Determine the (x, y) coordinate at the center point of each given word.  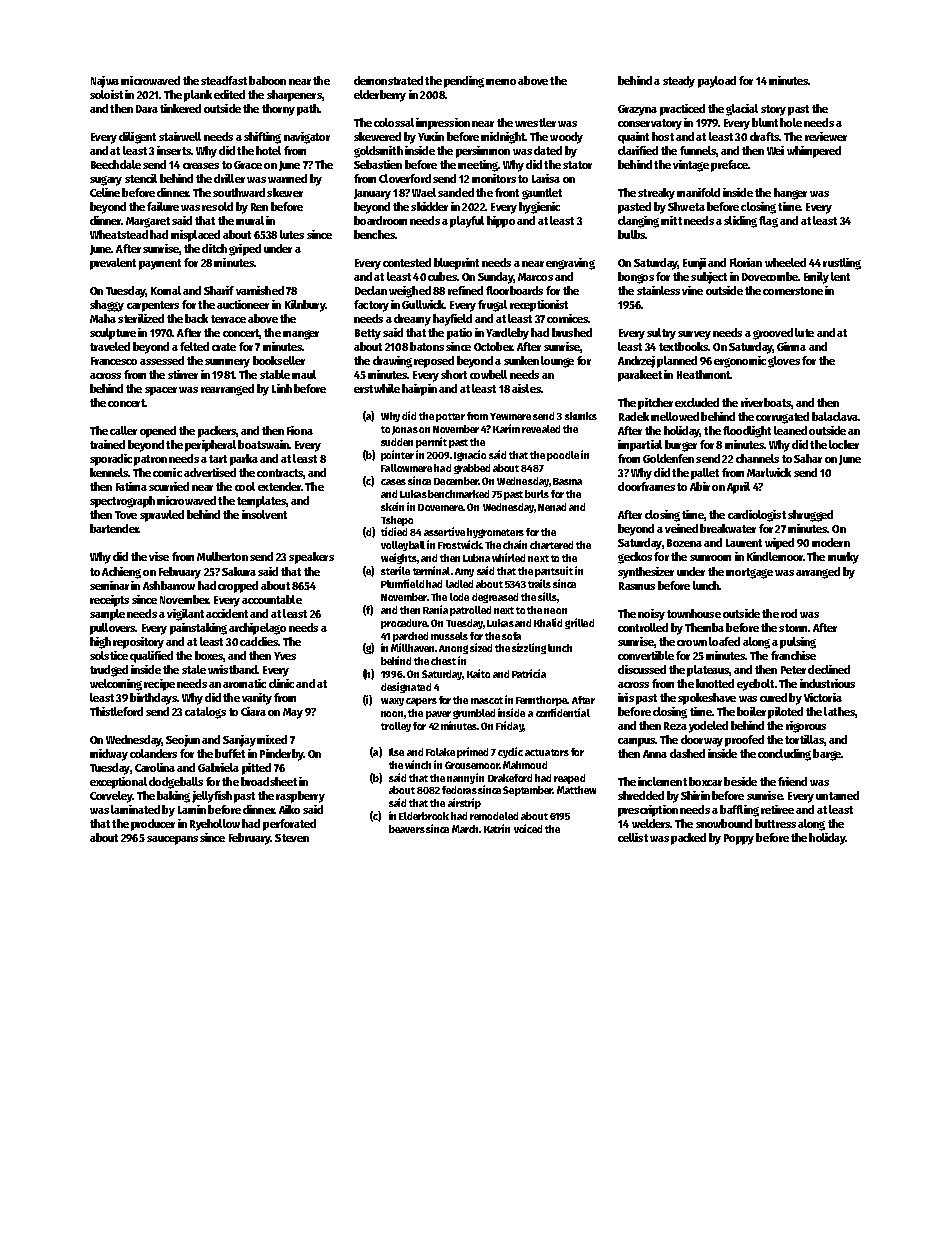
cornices (567, 318)
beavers (407, 829)
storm (793, 628)
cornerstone (793, 291)
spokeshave (707, 699)
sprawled (162, 516)
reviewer (826, 136)
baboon (267, 80)
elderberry (380, 96)
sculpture (113, 334)
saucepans (172, 840)
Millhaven (412, 647)
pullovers (113, 629)
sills (547, 596)
